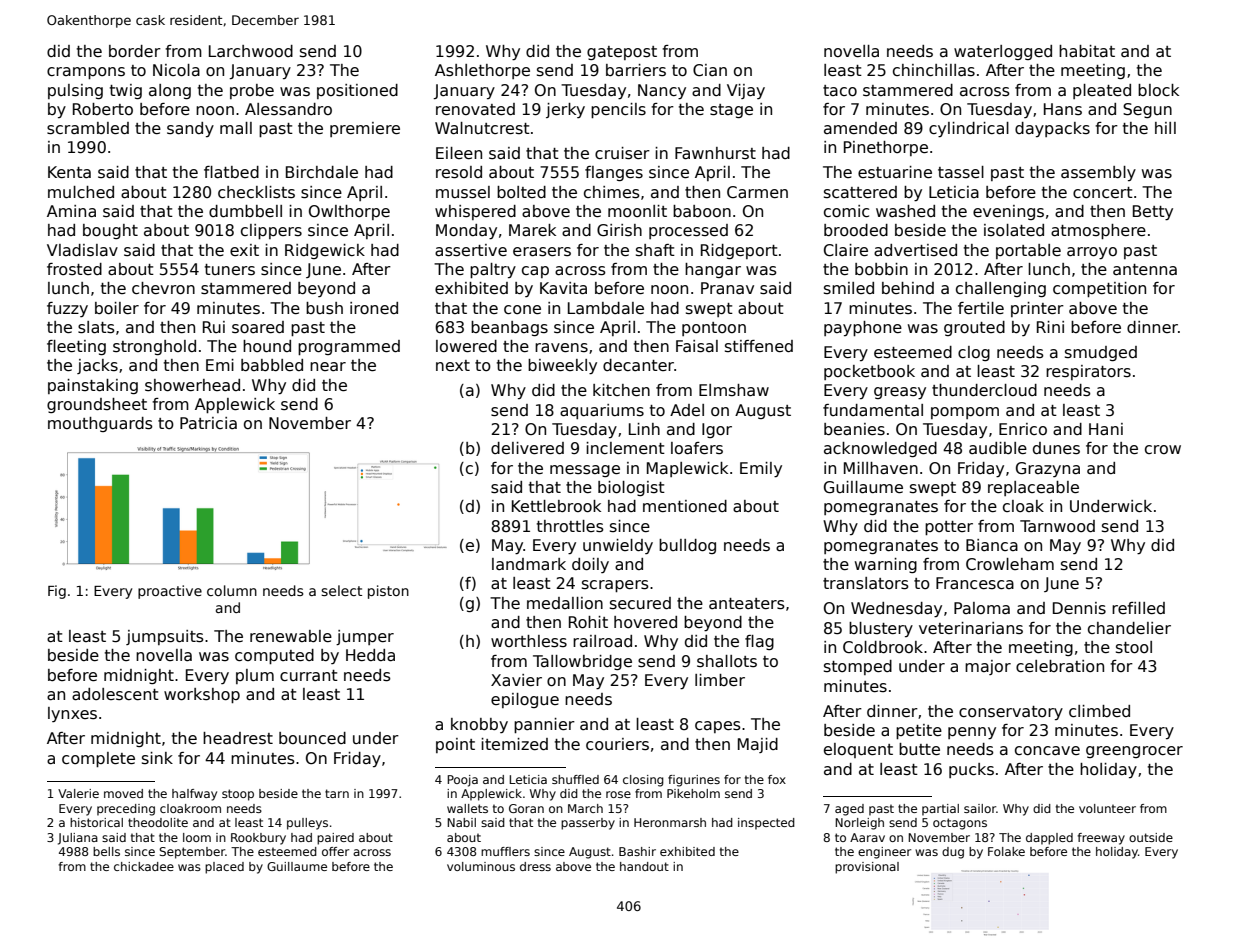 This document has height=952, width=1233. What do you see at coordinates (1063, 109) in the document?
I see `Hans` at bounding box center [1063, 109].
